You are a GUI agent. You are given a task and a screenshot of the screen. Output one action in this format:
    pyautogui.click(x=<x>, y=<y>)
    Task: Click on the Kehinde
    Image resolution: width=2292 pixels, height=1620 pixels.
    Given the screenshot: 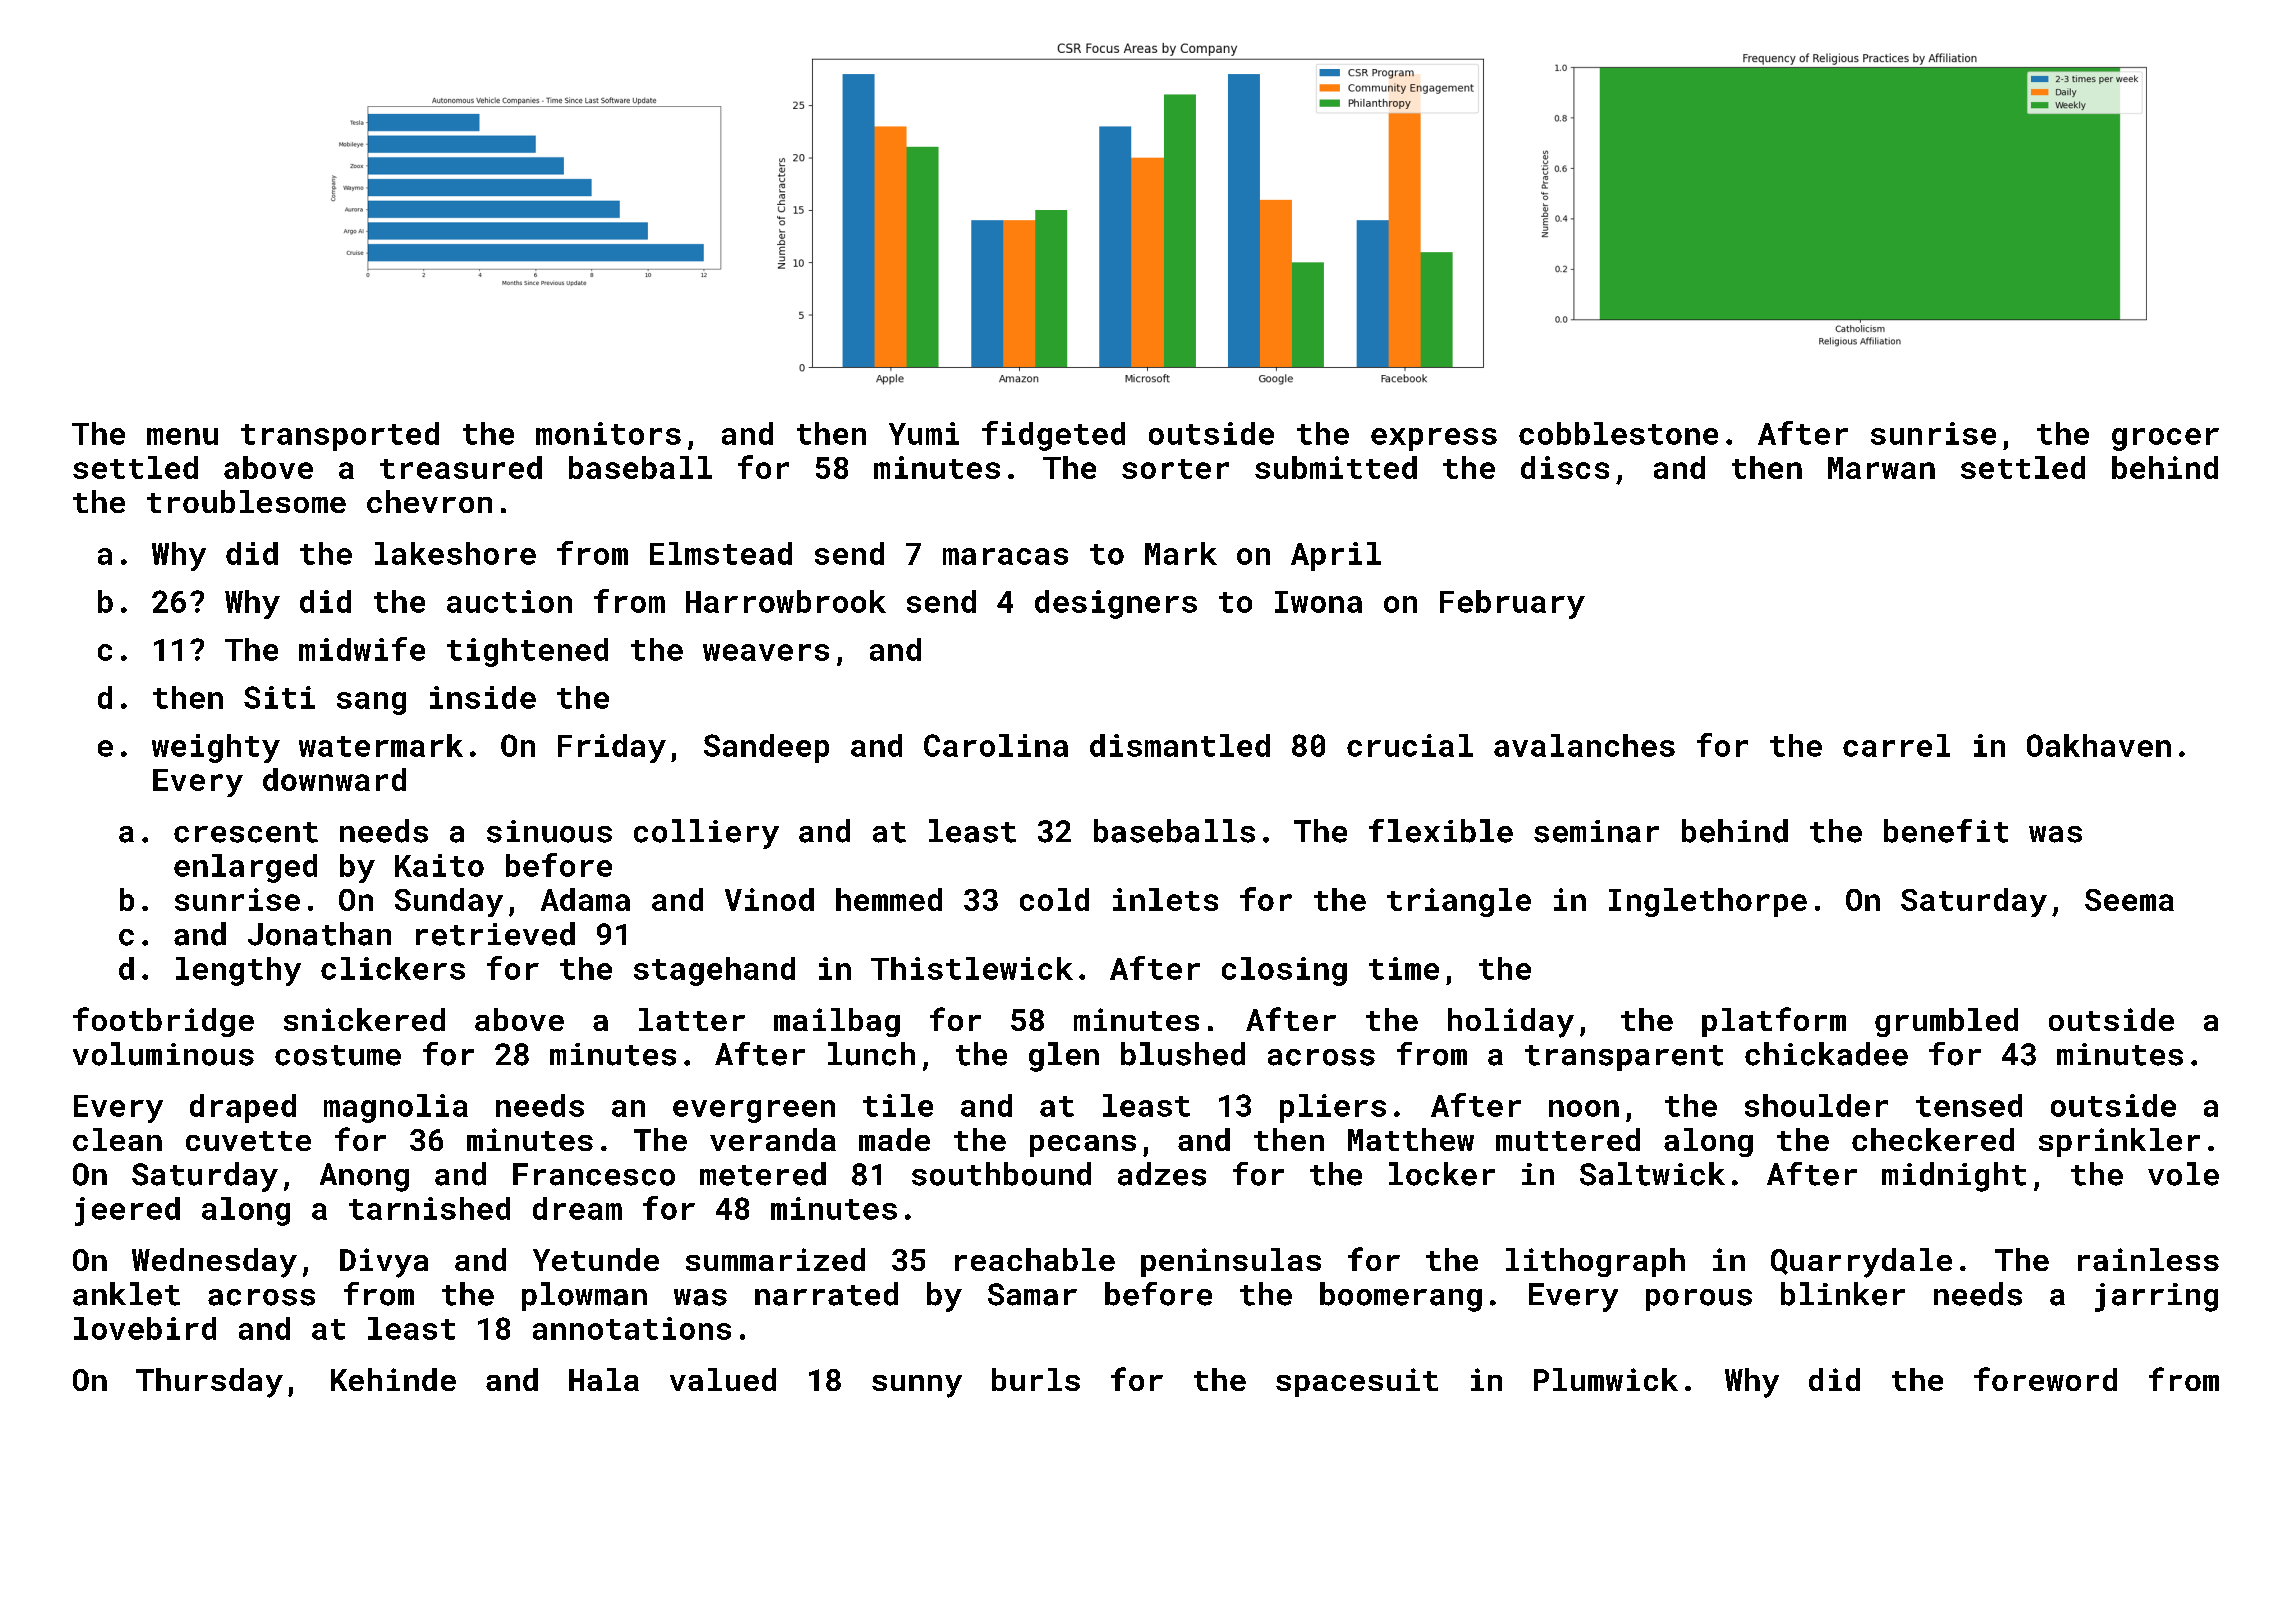 What is the action you would take?
    pyautogui.click(x=393, y=1379)
